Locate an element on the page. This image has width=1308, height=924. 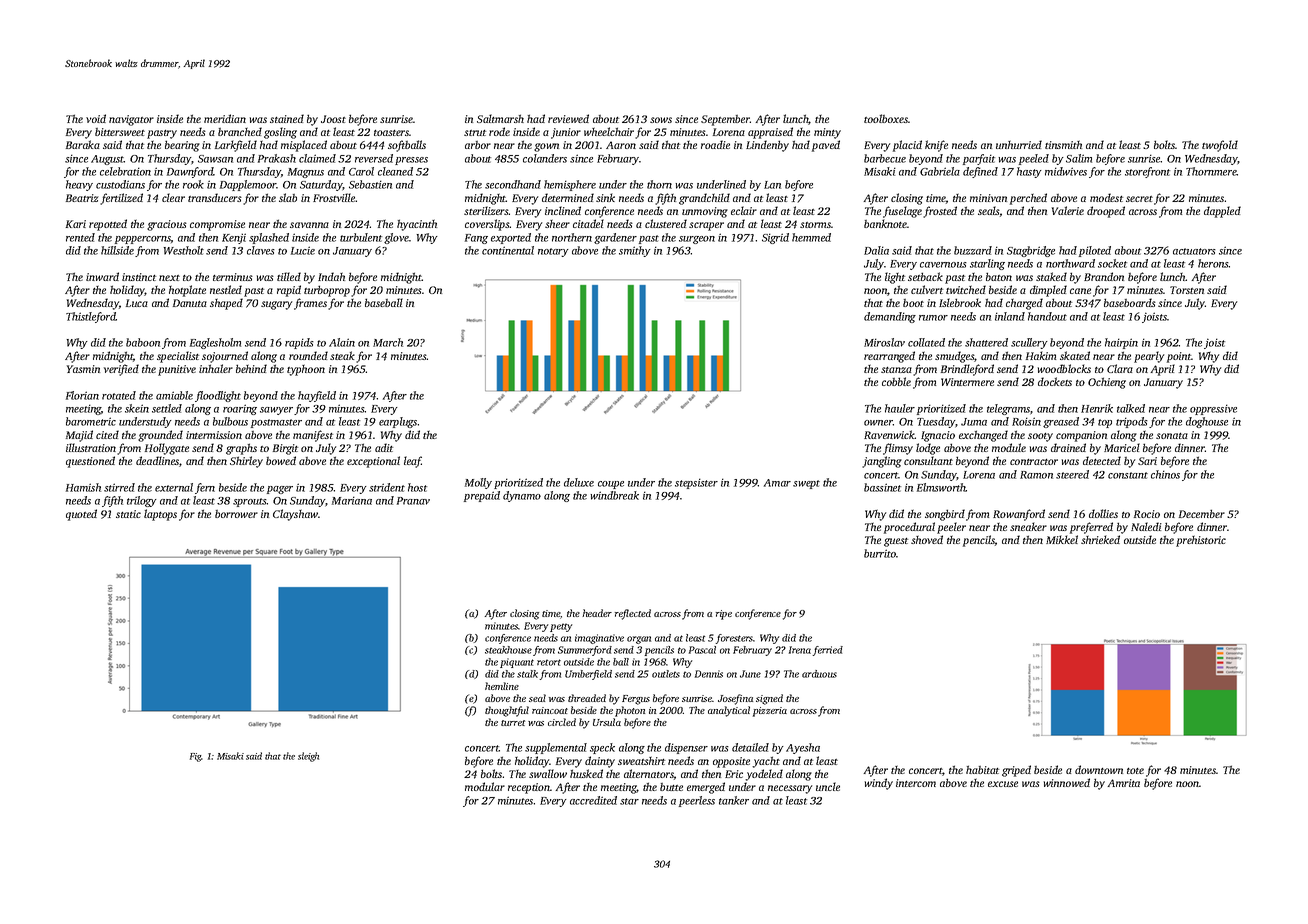
sleigh is located at coordinates (308, 757).
